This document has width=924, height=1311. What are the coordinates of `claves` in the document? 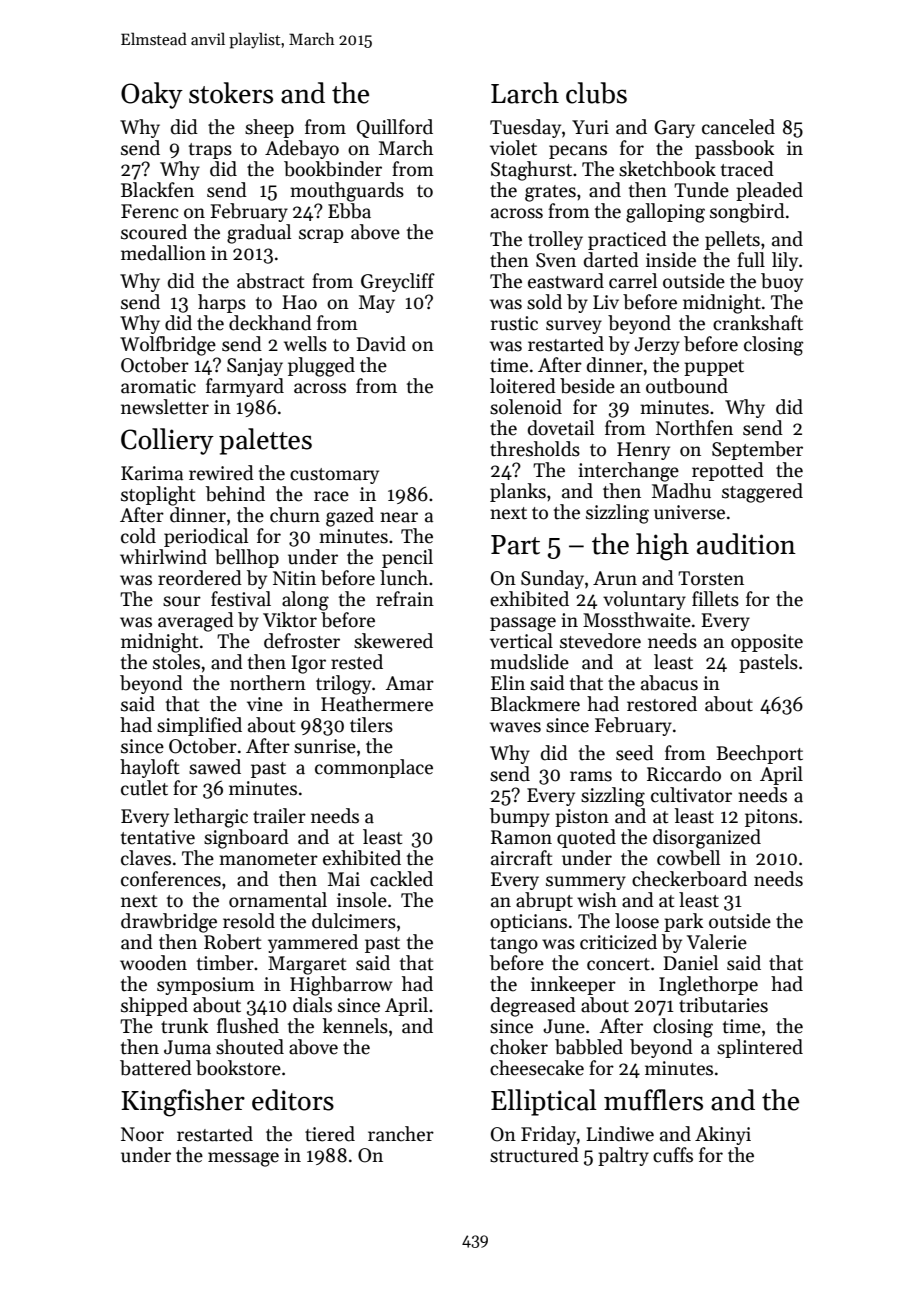 It's located at (146, 858).
